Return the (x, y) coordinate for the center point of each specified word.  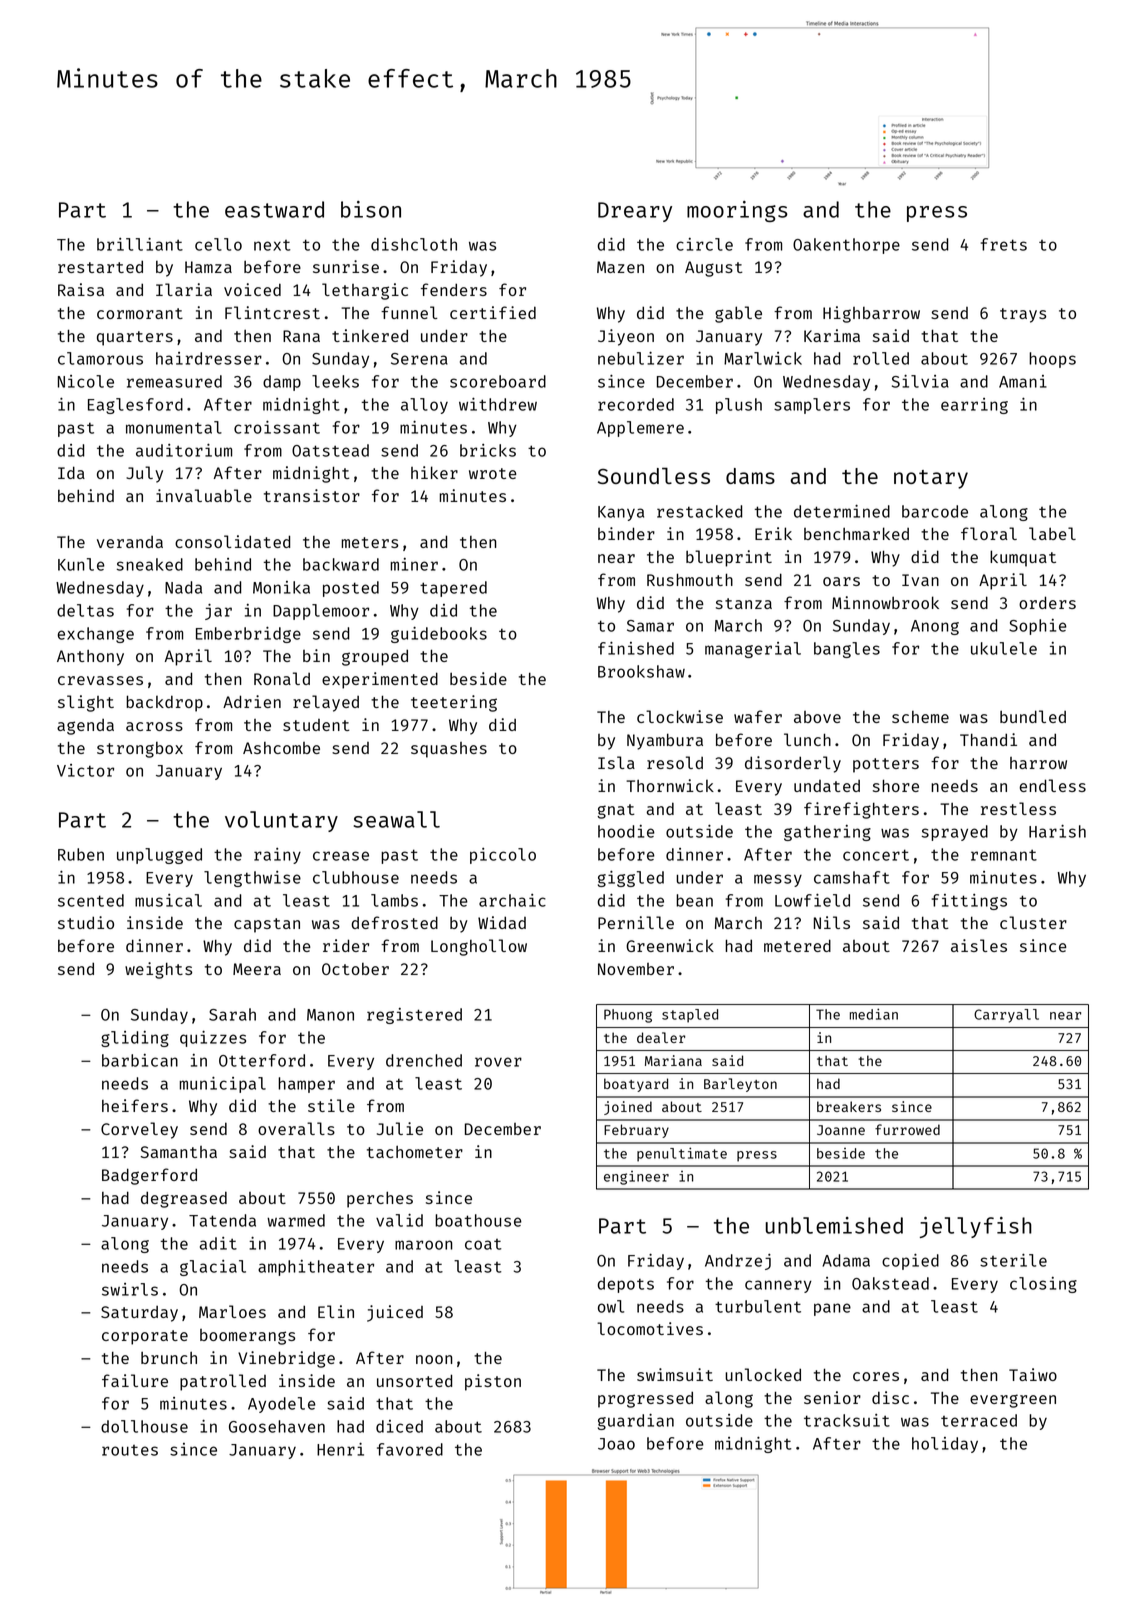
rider (346, 945)
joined (628, 1108)
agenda (85, 727)
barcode (935, 511)
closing (1043, 1285)
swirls (130, 1289)
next (272, 245)
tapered (453, 589)
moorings (737, 211)
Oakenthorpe (846, 246)
